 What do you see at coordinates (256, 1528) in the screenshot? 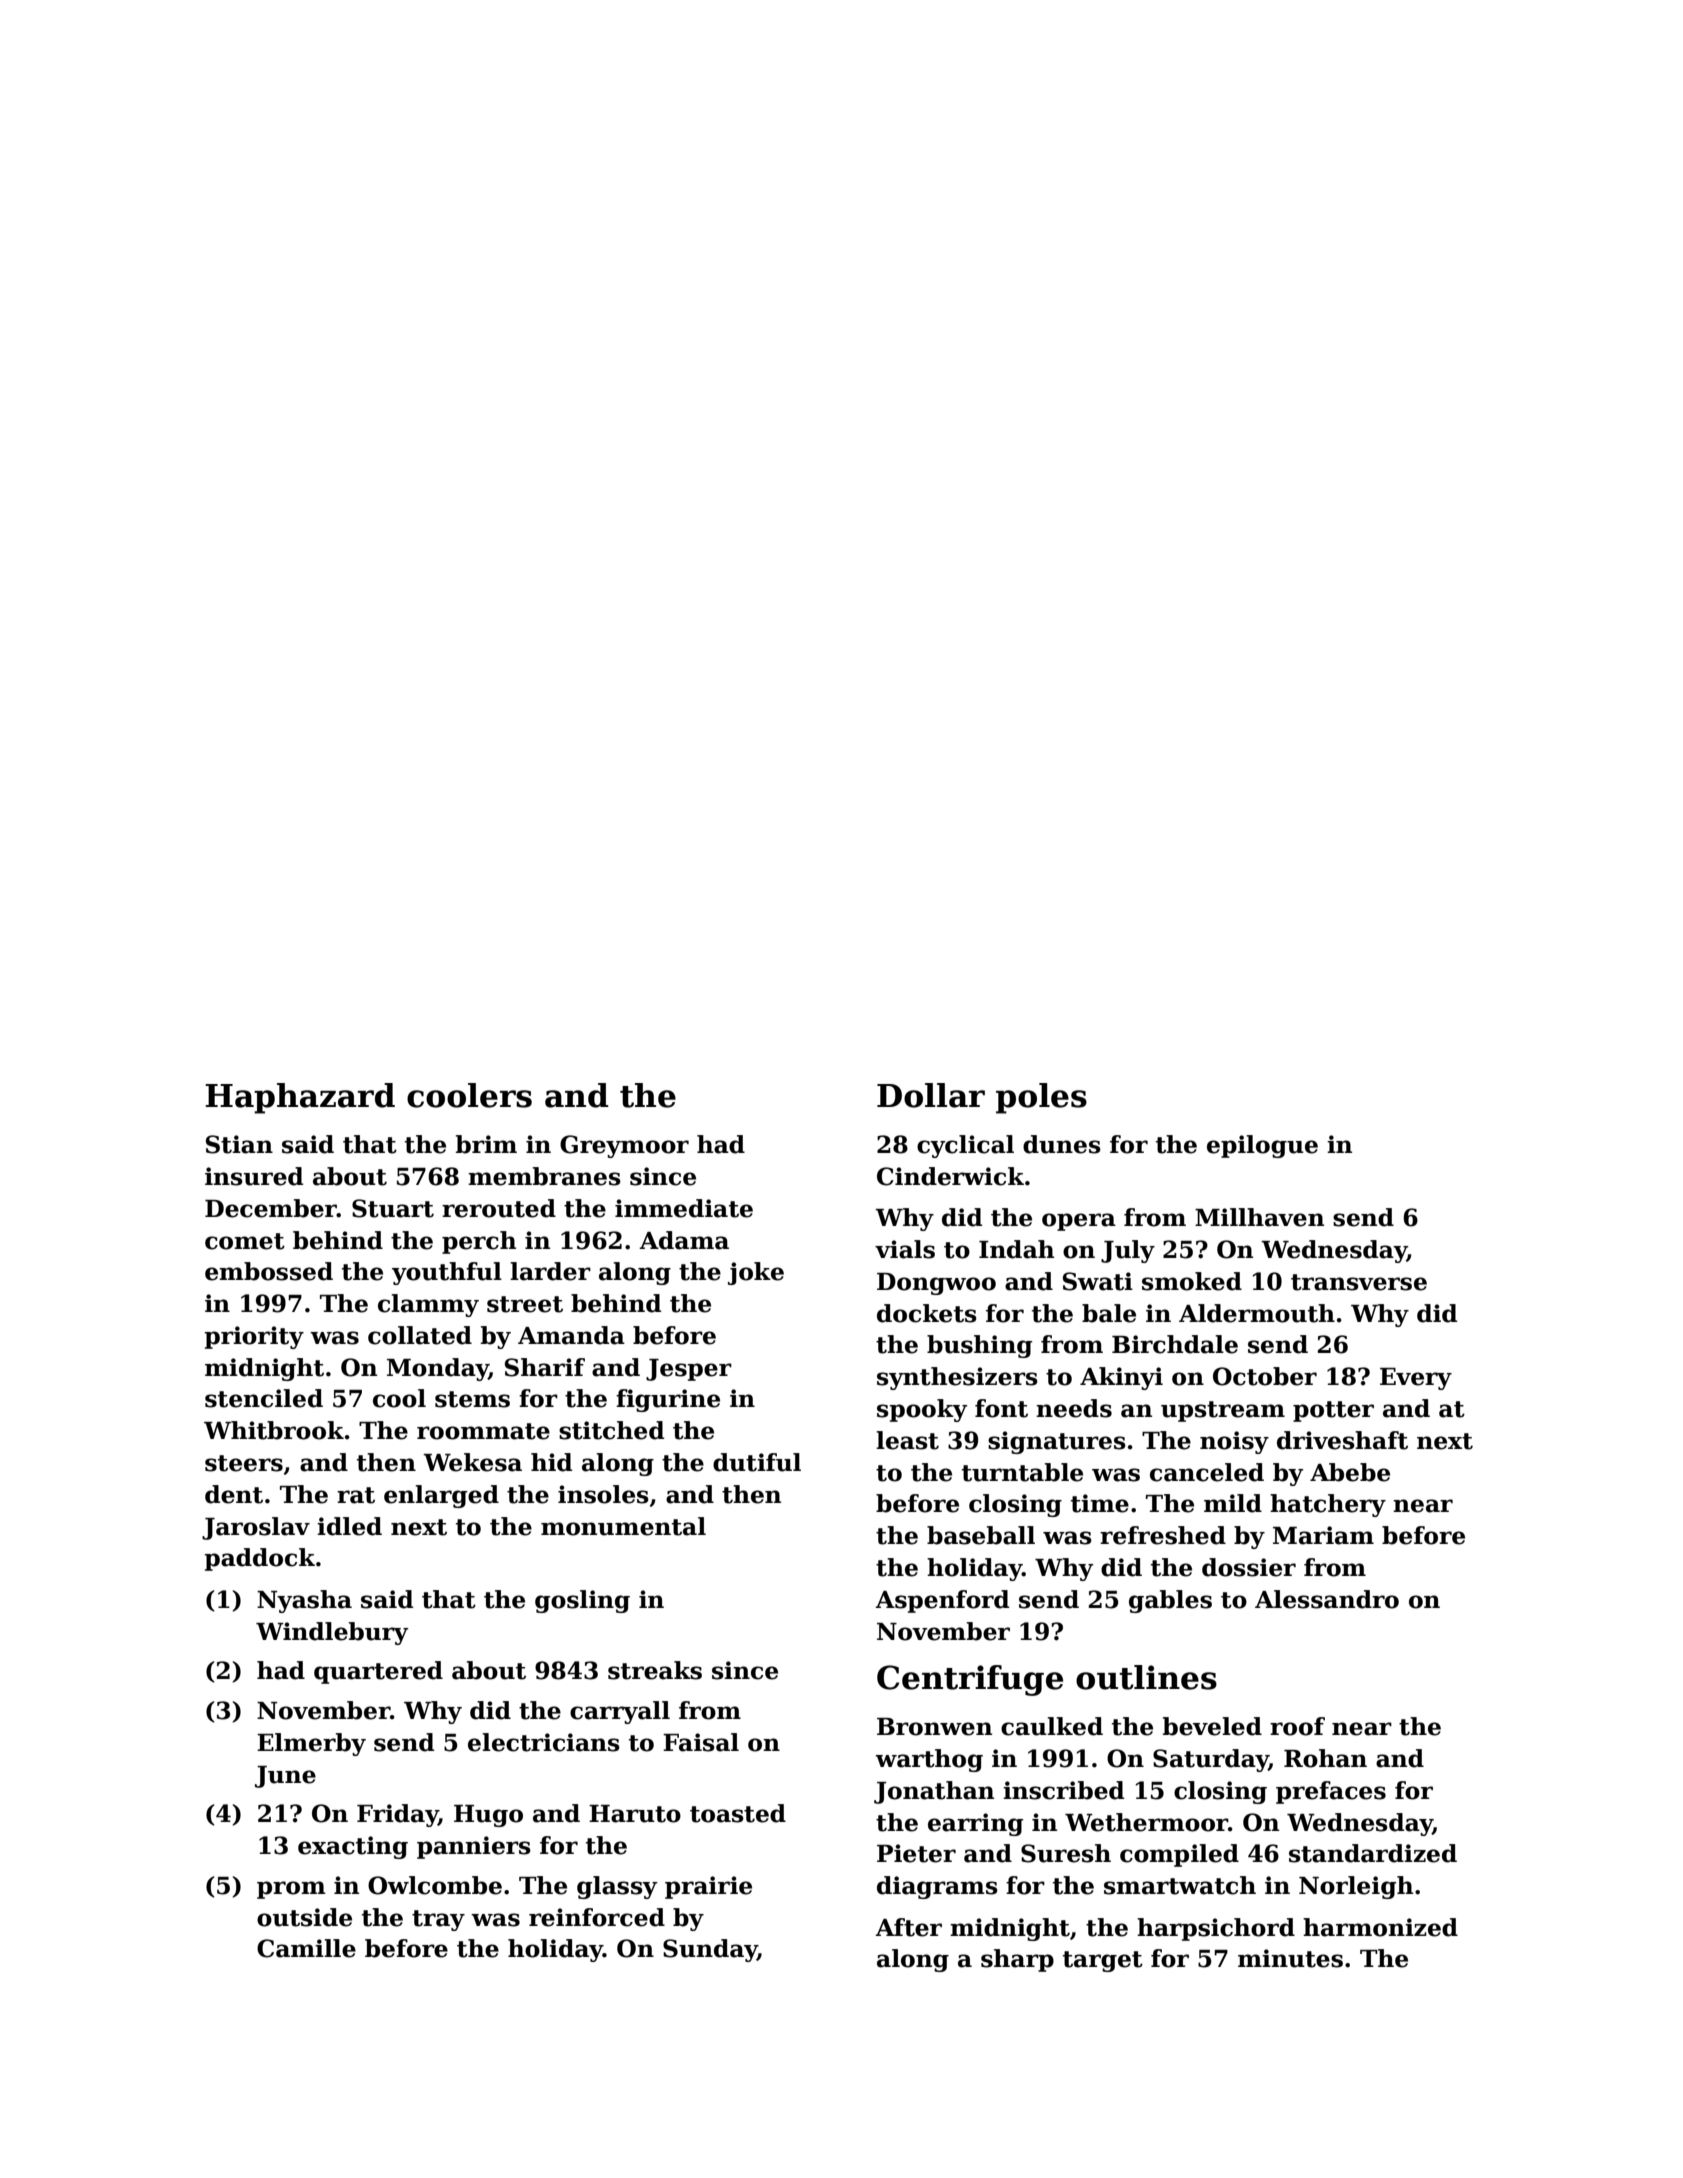
I see `Jaroslav` at bounding box center [256, 1528].
